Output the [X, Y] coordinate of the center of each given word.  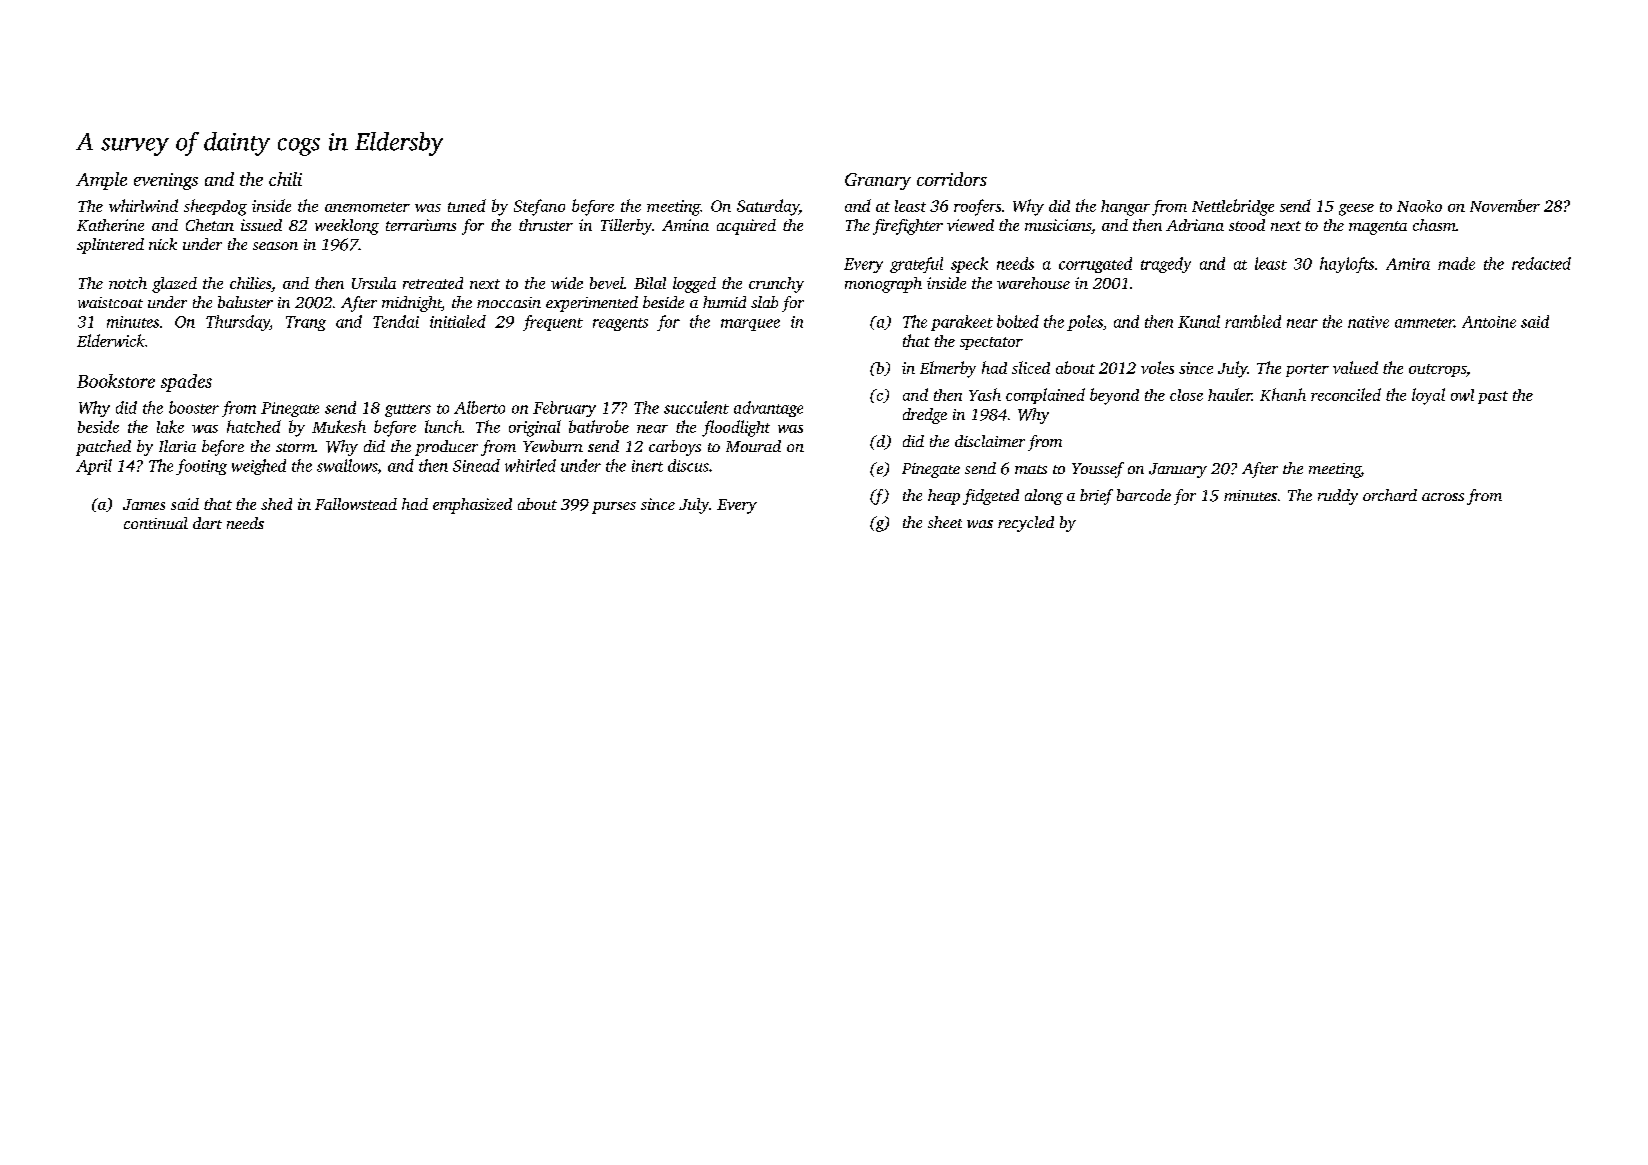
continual [156, 523]
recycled [1026, 524]
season [275, 246]
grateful [916, 265]
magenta [1378, 228]
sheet [945, 522]
